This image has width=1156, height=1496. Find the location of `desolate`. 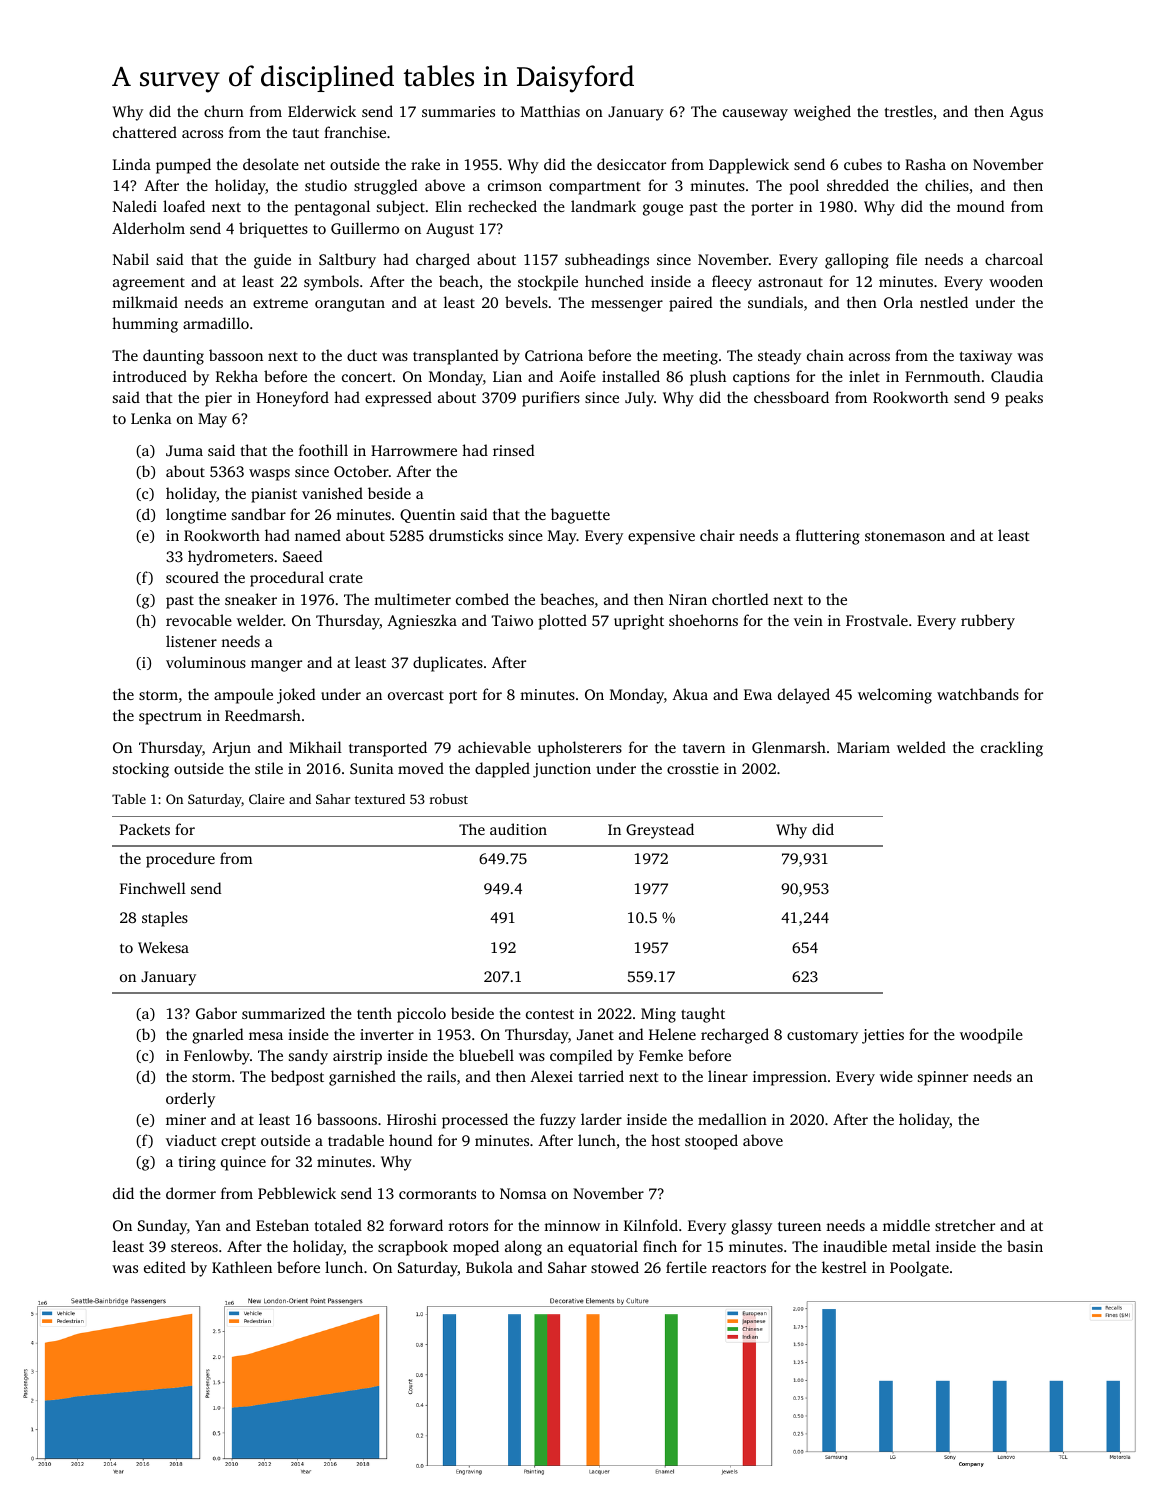

desolate is located at coordinates (271, 164).
